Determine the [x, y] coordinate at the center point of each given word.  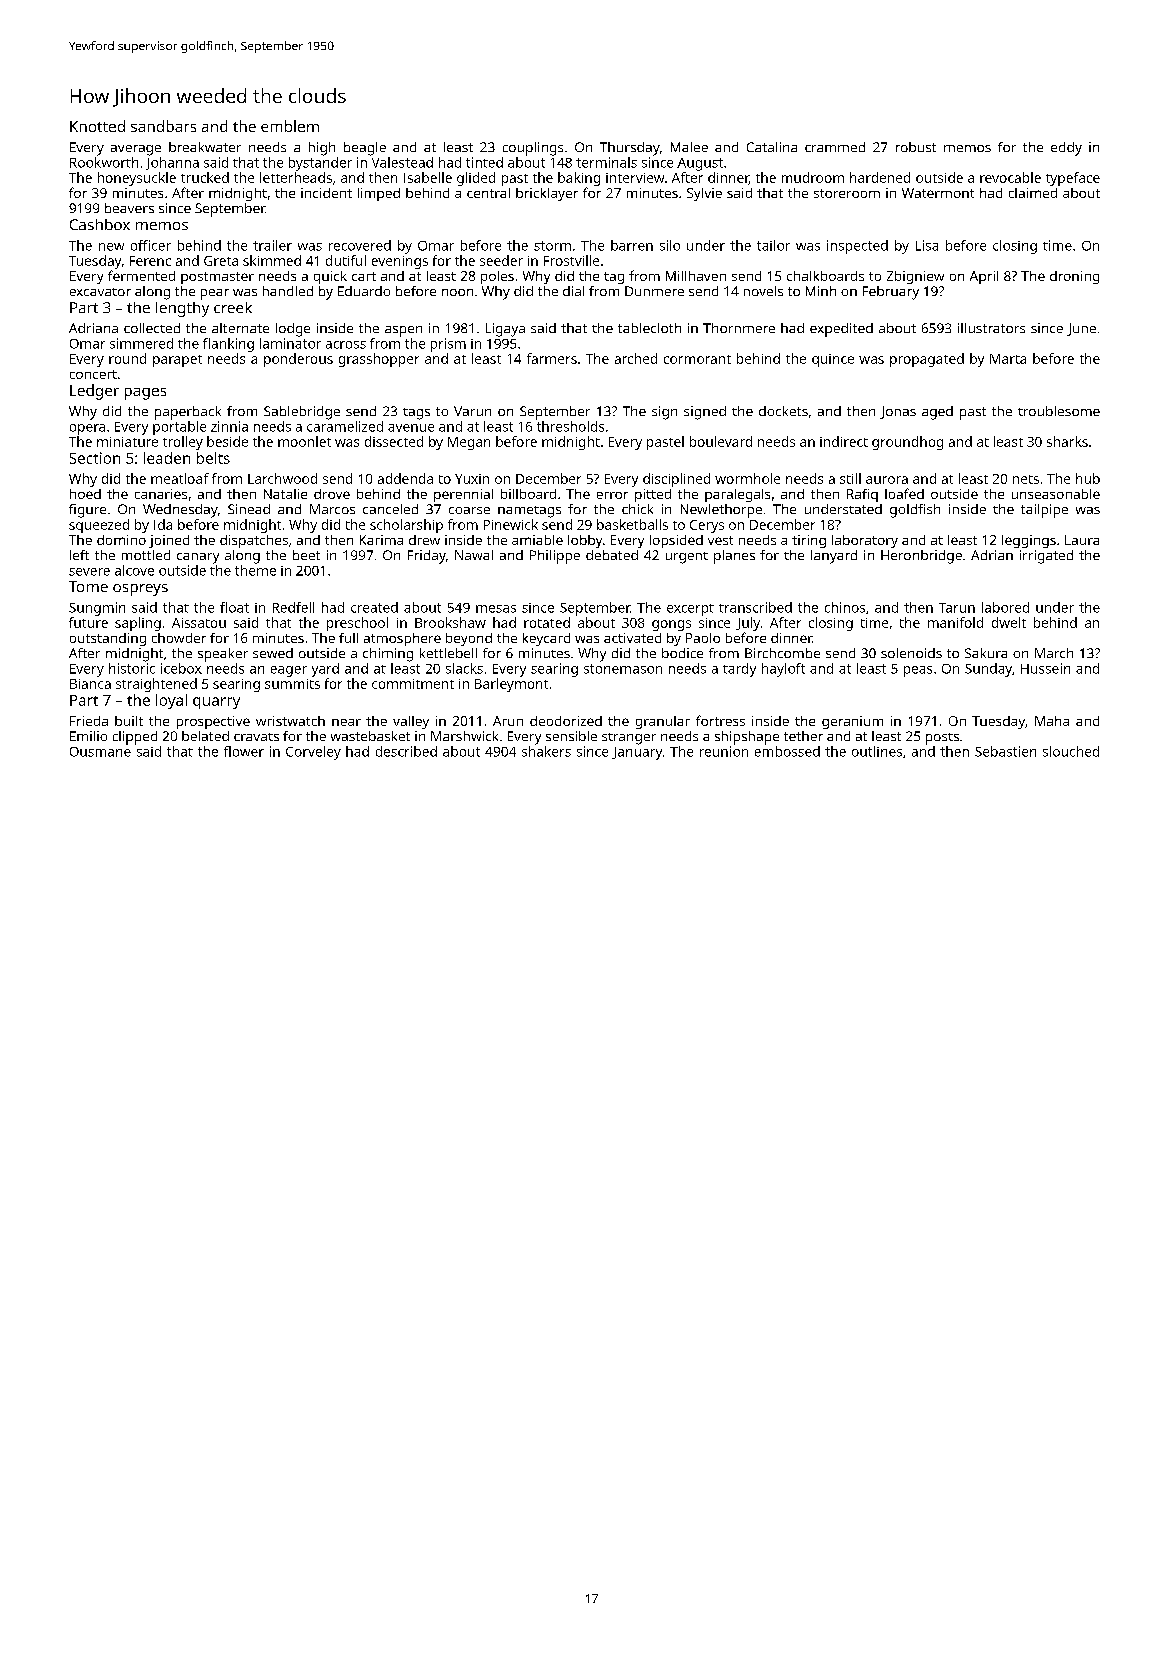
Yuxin [472, 479]
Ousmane [100, 752]
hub [1088, 478]
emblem [290, 126]
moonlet [304, 441]
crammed [835, 147]
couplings [533, 149]
